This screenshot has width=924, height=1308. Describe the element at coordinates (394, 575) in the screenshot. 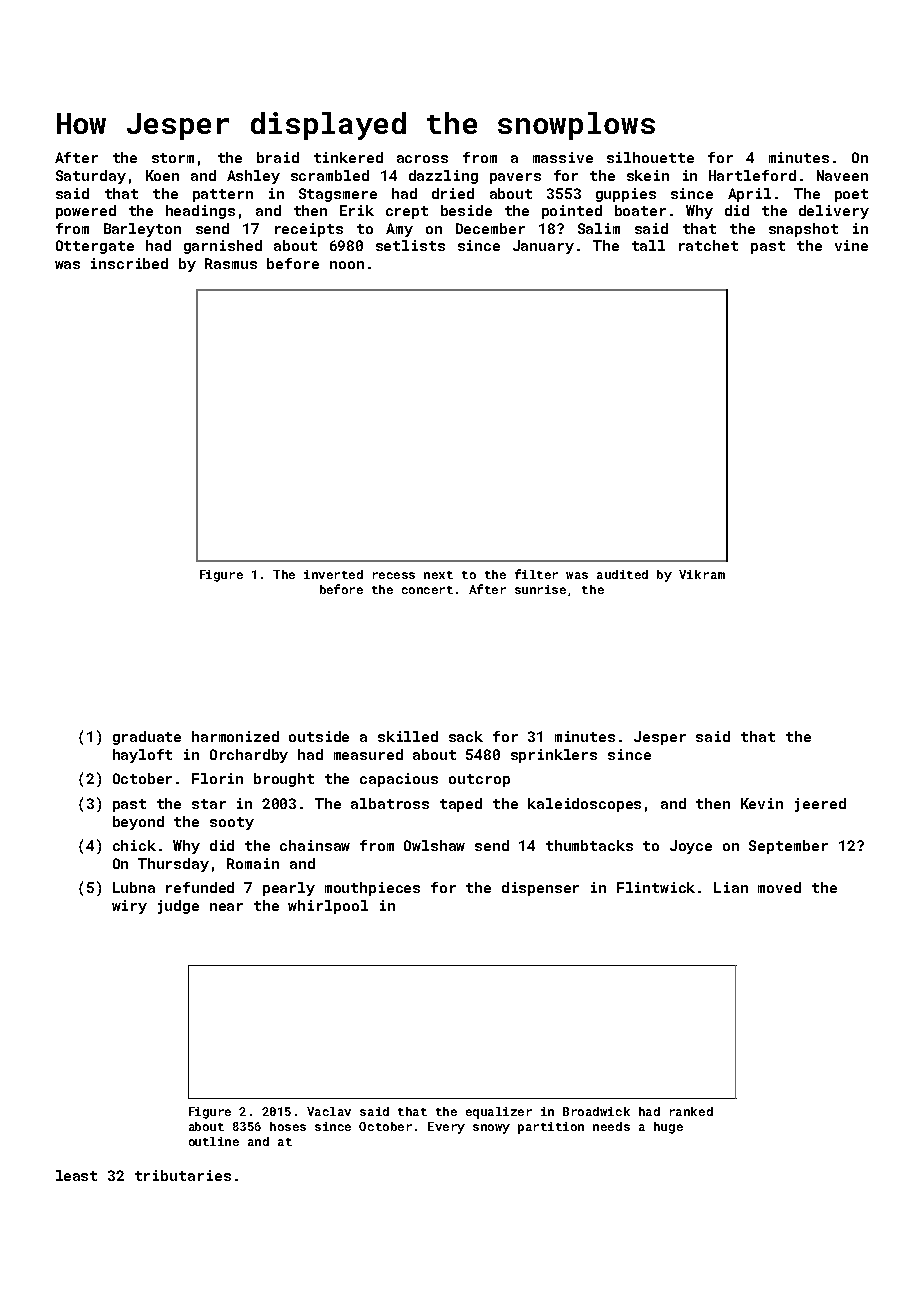

I see `recess` at that location.
